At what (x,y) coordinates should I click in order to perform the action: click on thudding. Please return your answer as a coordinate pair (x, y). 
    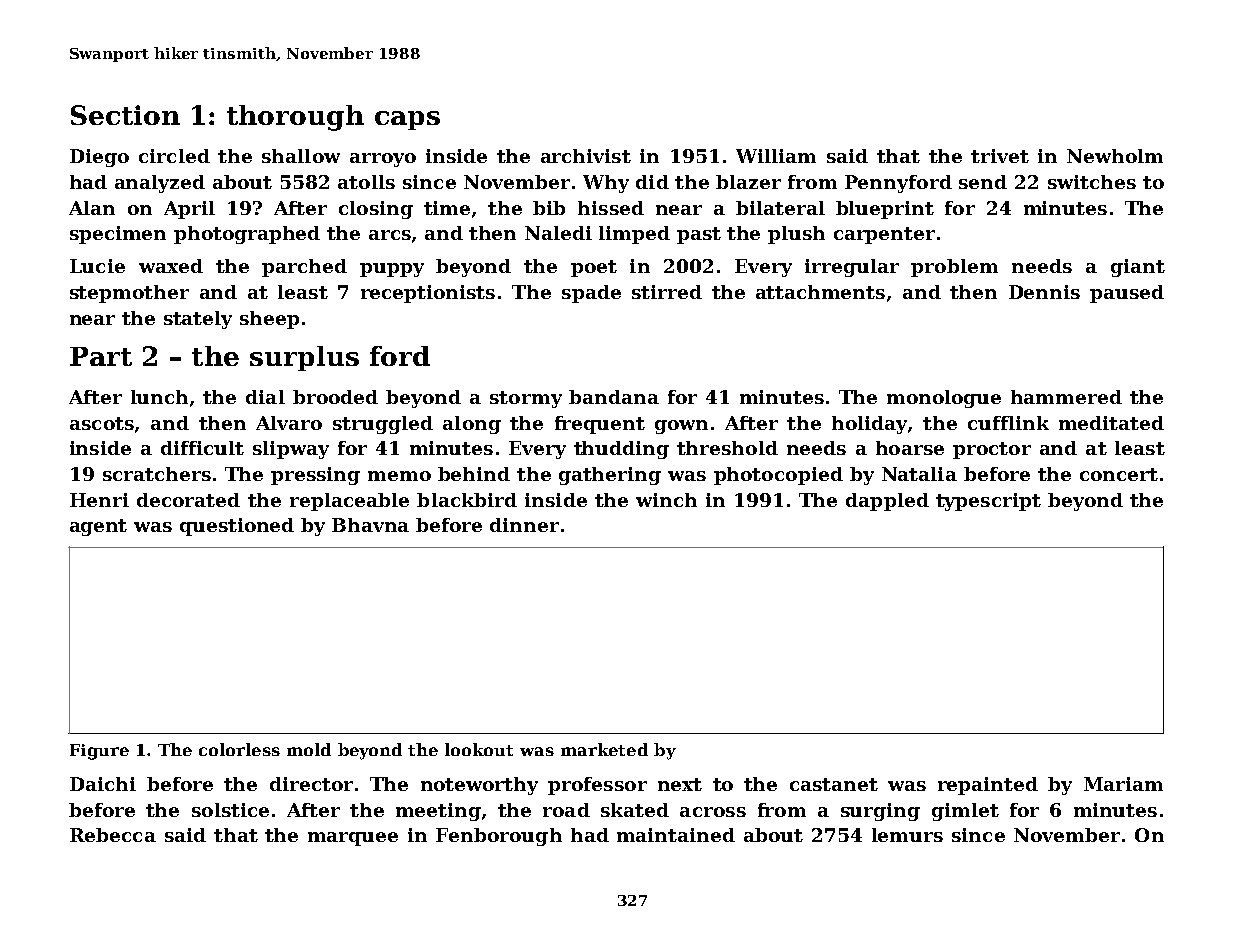
    Looking at the image, I should click on (621, 450).
